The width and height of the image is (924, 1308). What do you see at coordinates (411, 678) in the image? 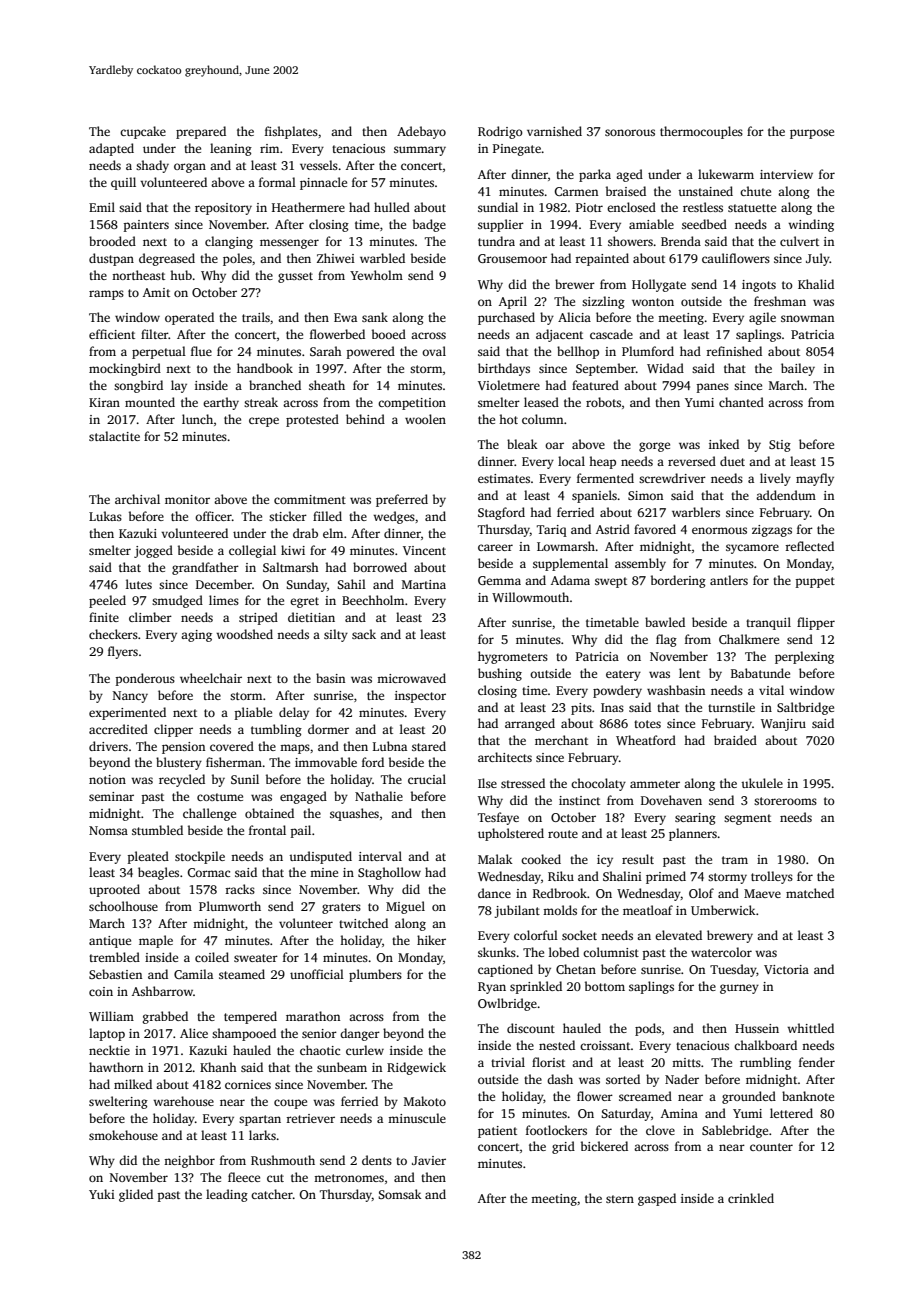
I see `microwaved` at bounding box center [411, 678].
